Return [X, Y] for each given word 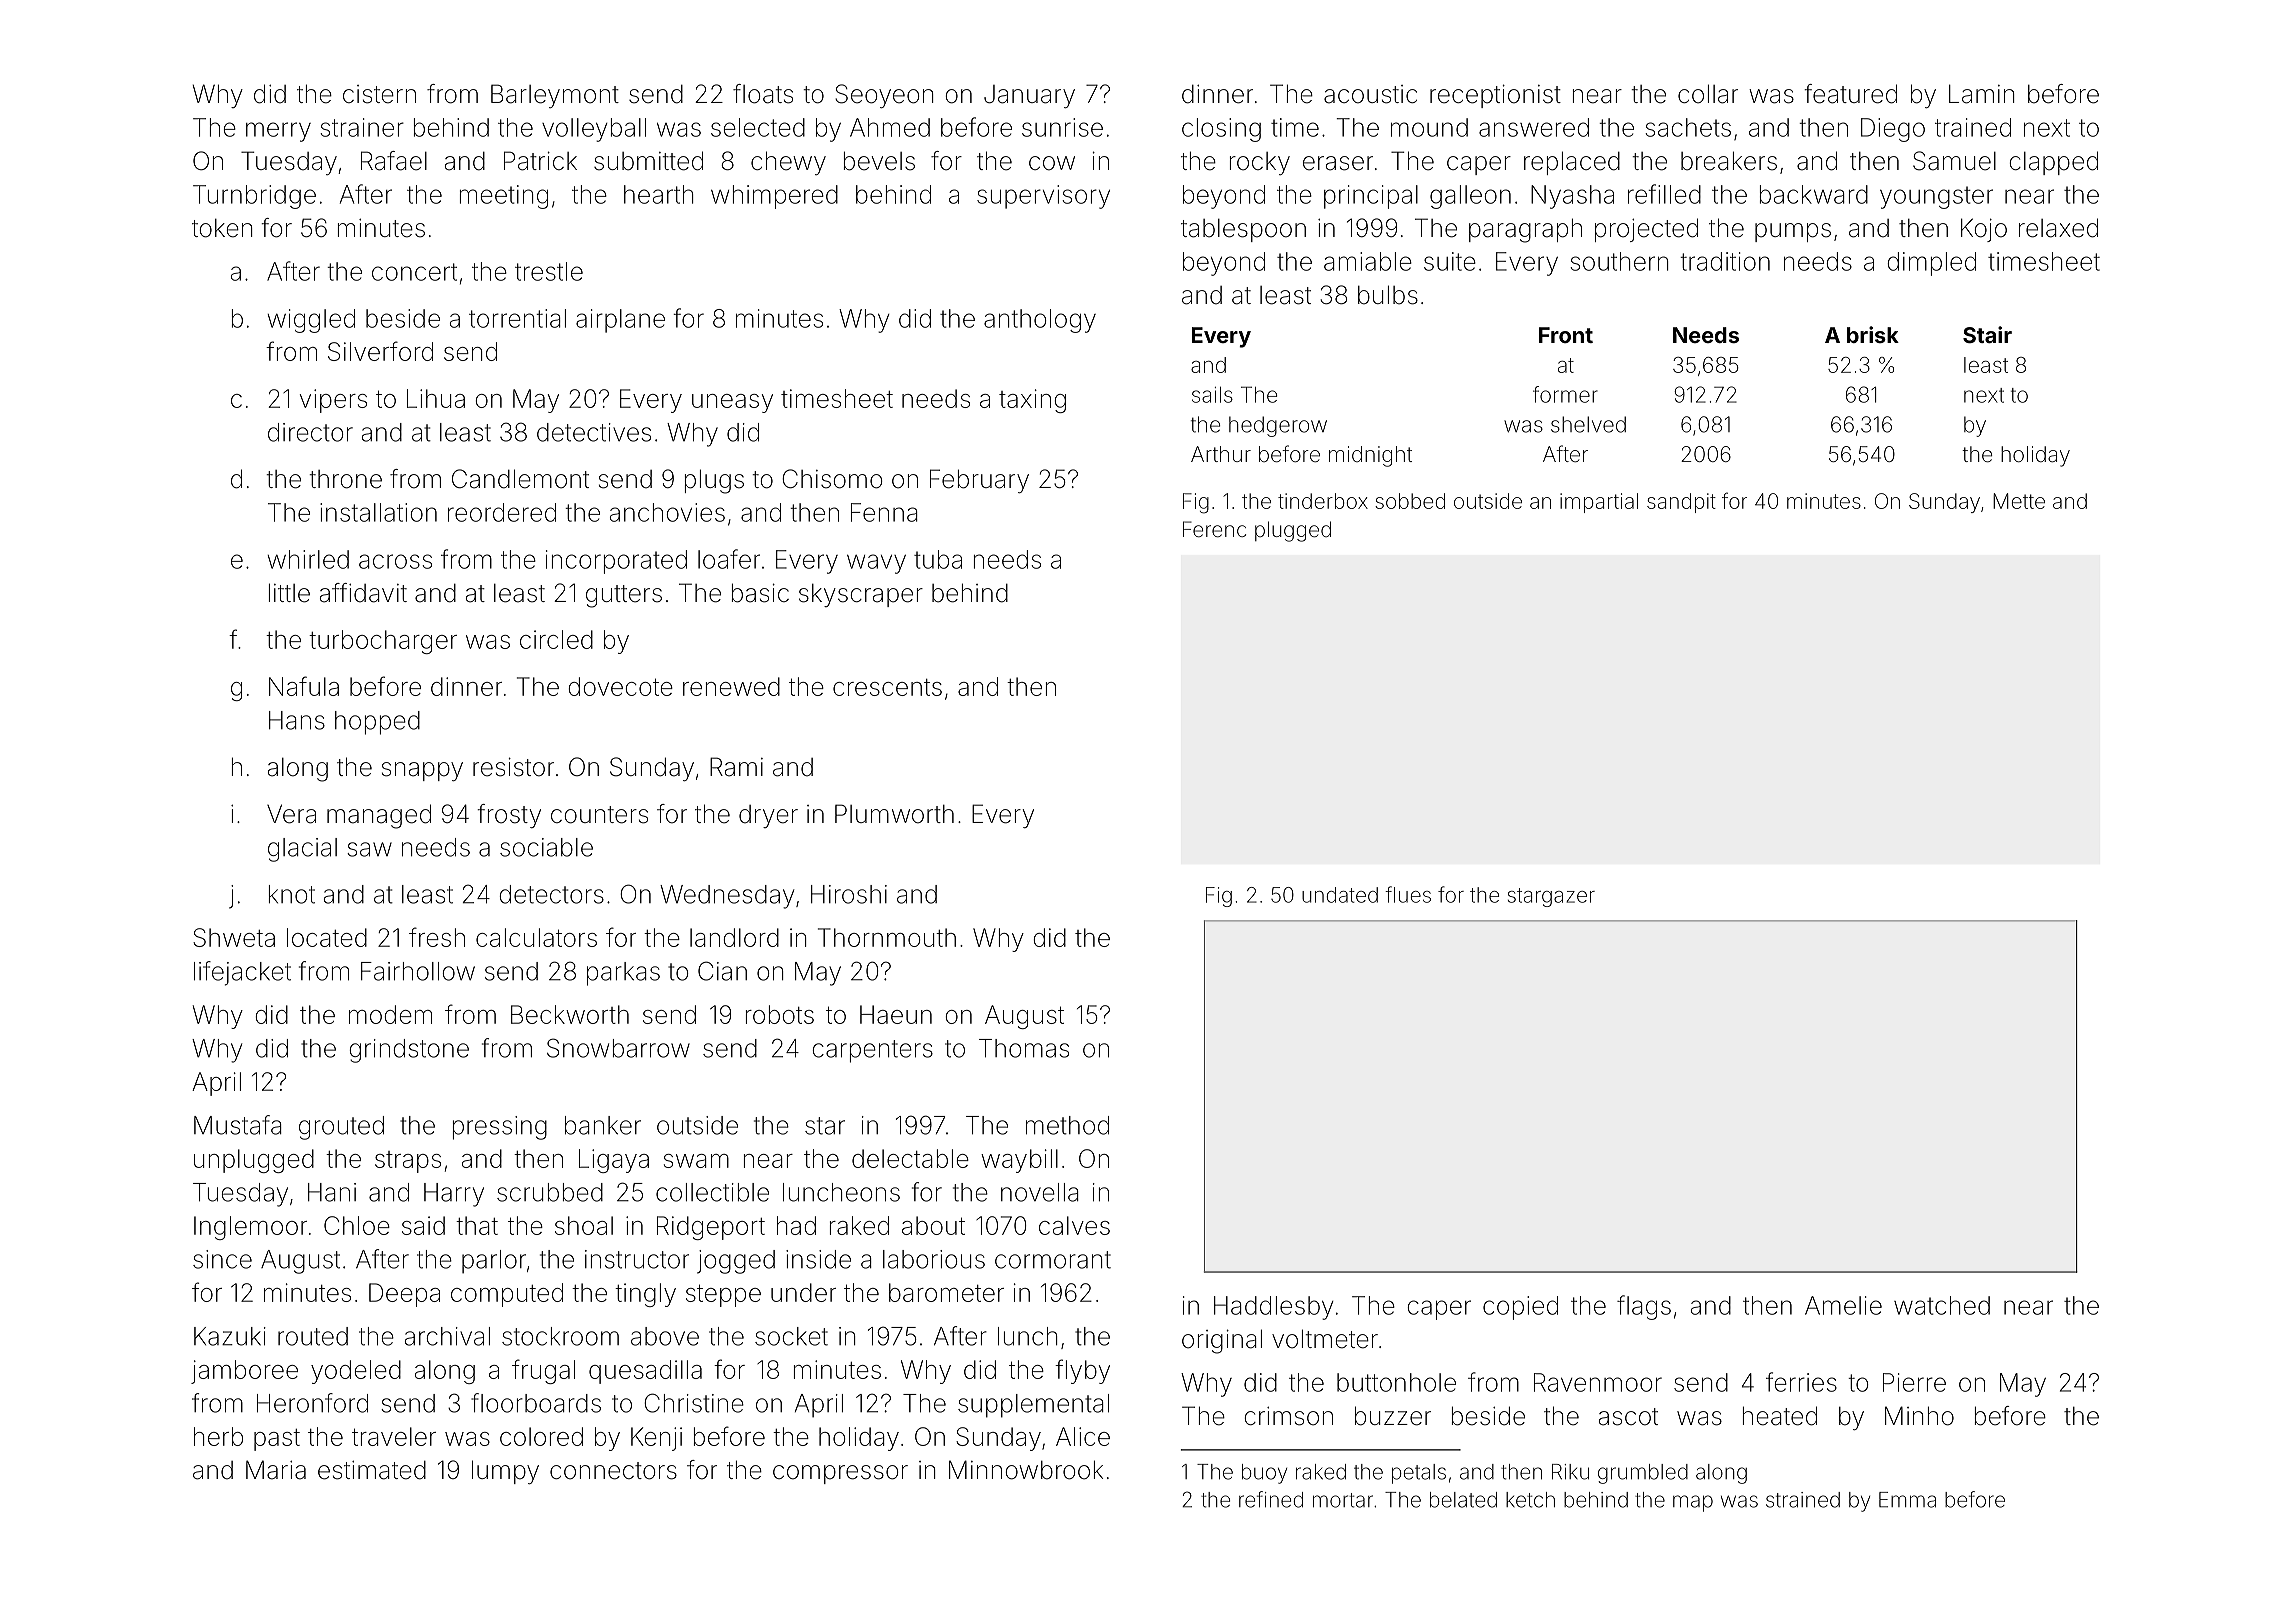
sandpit [1681, 503]
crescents [887, 687]
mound [1429, 127]
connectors [613, 1471]
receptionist [1495, 96]
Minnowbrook [1026, 1470]
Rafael [394, 161]
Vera [291, 814]
